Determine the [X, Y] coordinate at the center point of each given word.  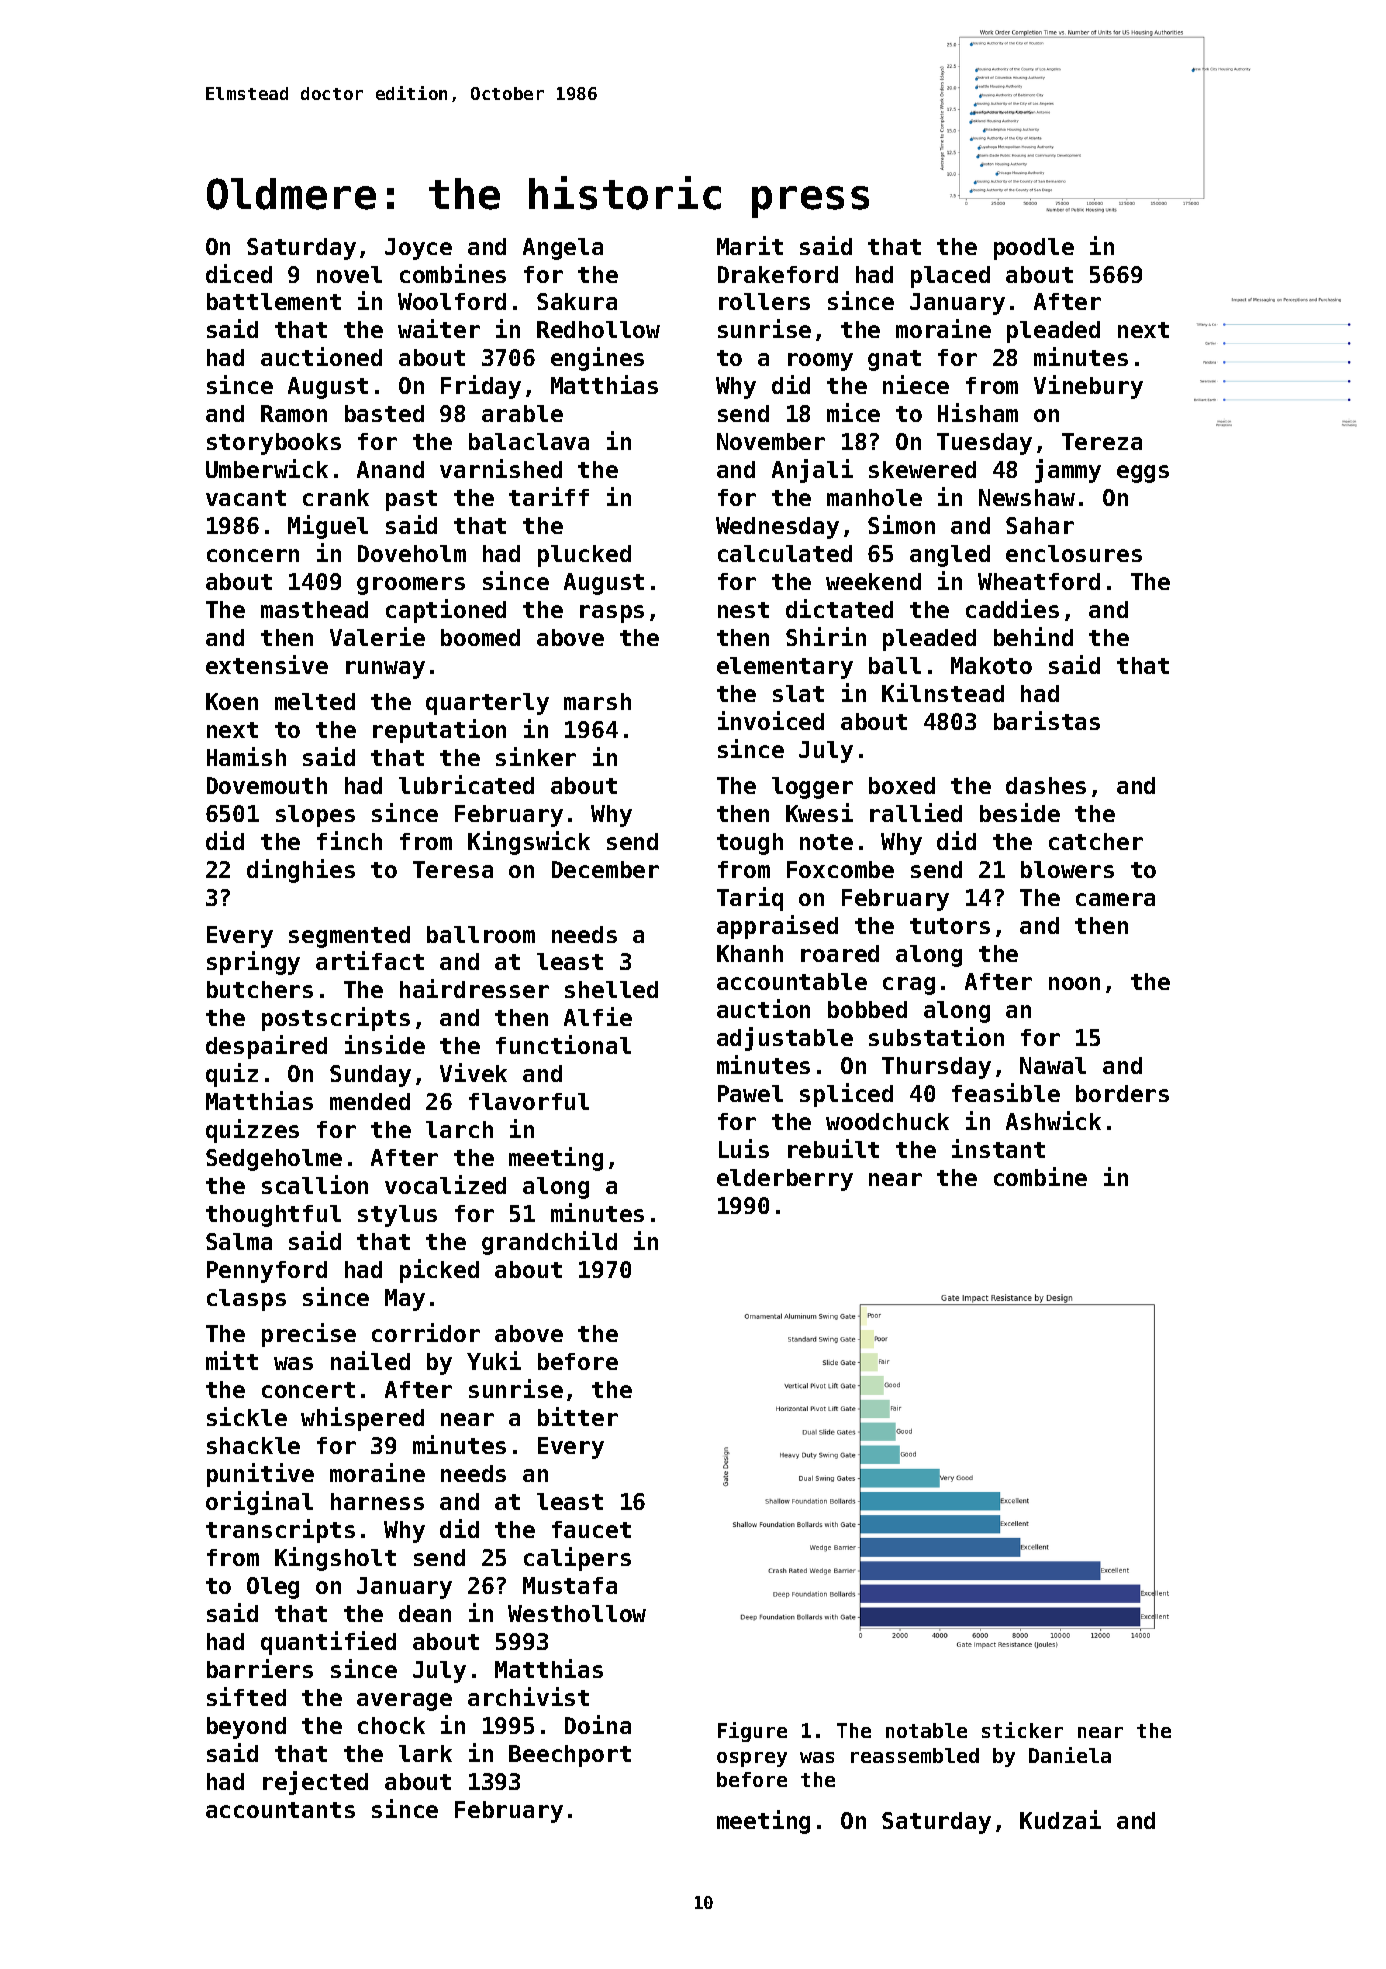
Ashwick [1053, 1120]
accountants [280, 1810]
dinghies [301, 871]
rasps [612, 614]
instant [998, 1148]
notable [926, 1730]
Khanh [750, 953]
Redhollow [598, 329]
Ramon [294, 413]
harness [377, 1501]
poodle [1034, 249]
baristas [1047, 720]
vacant [246, 498]
